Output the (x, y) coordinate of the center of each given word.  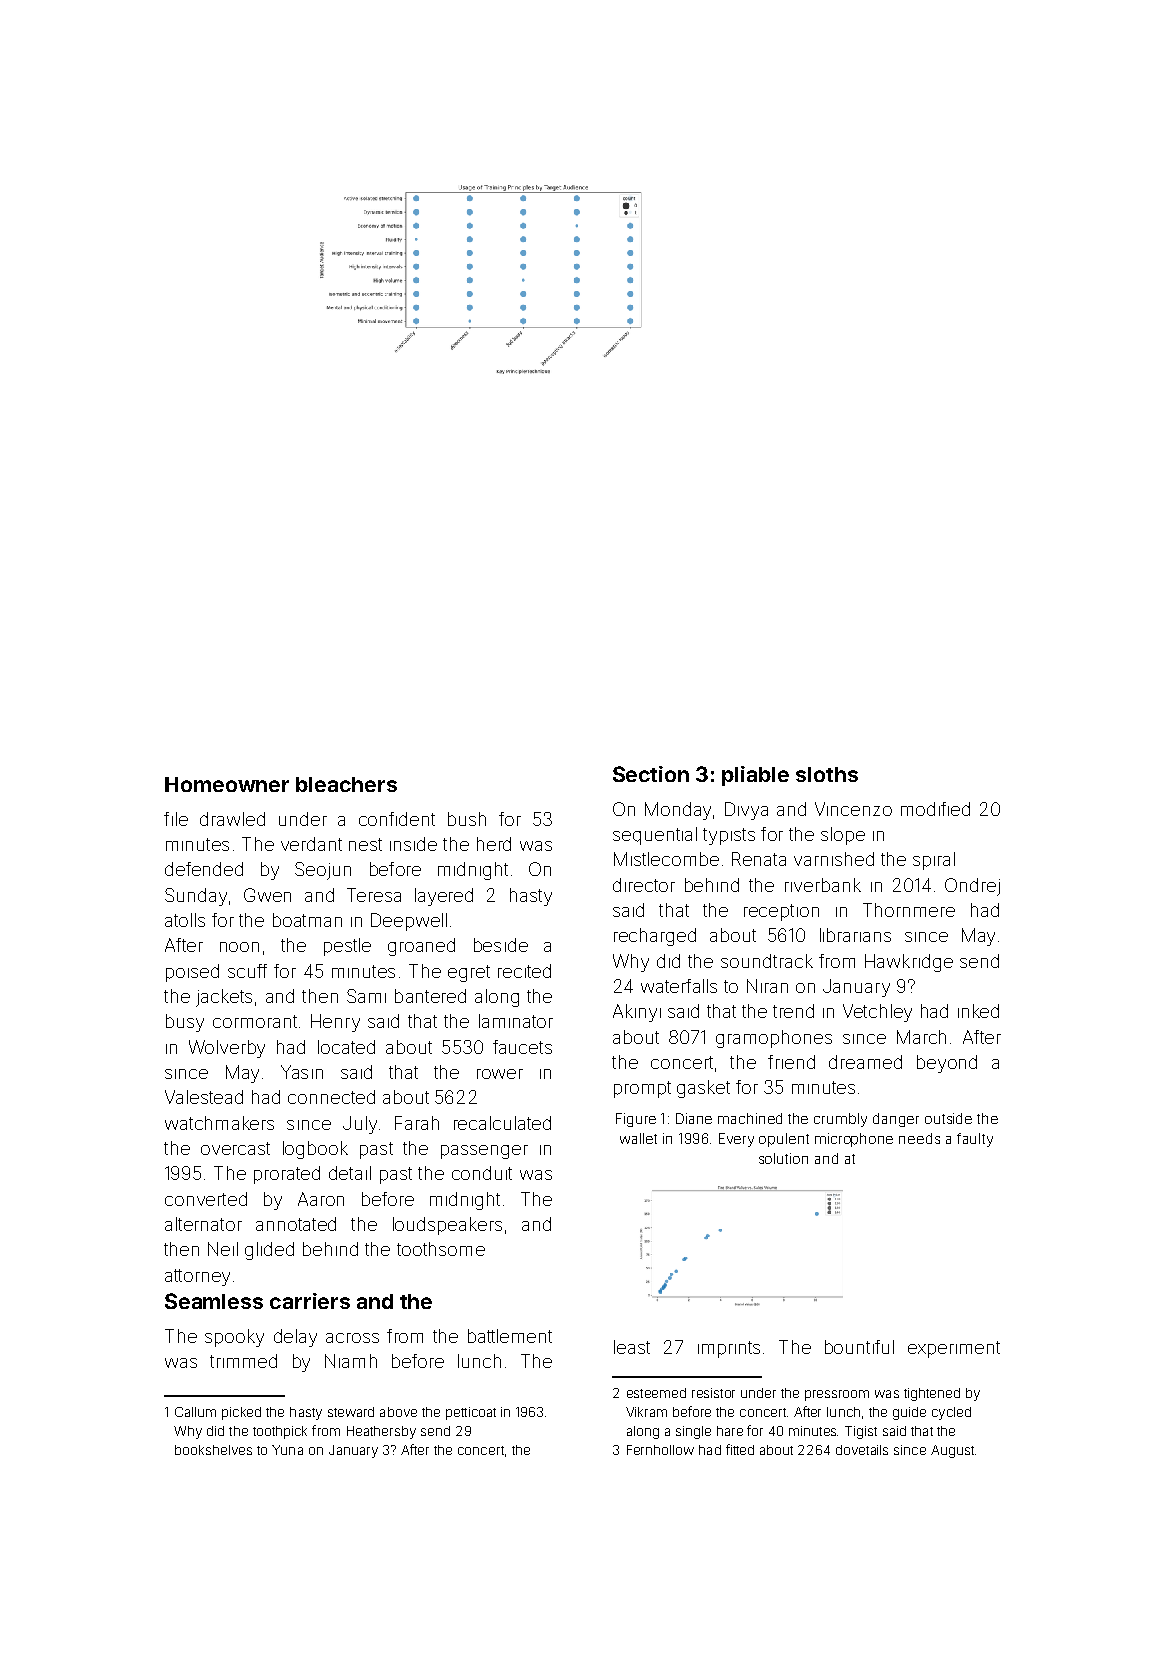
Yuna (287, 1450)
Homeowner (227, 784)
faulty (975, 1140)
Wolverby (227, 1049)
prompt (642, 1089)
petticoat (471, 1413)
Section (651, 774)
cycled (951, 1413)
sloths (827, 774)
